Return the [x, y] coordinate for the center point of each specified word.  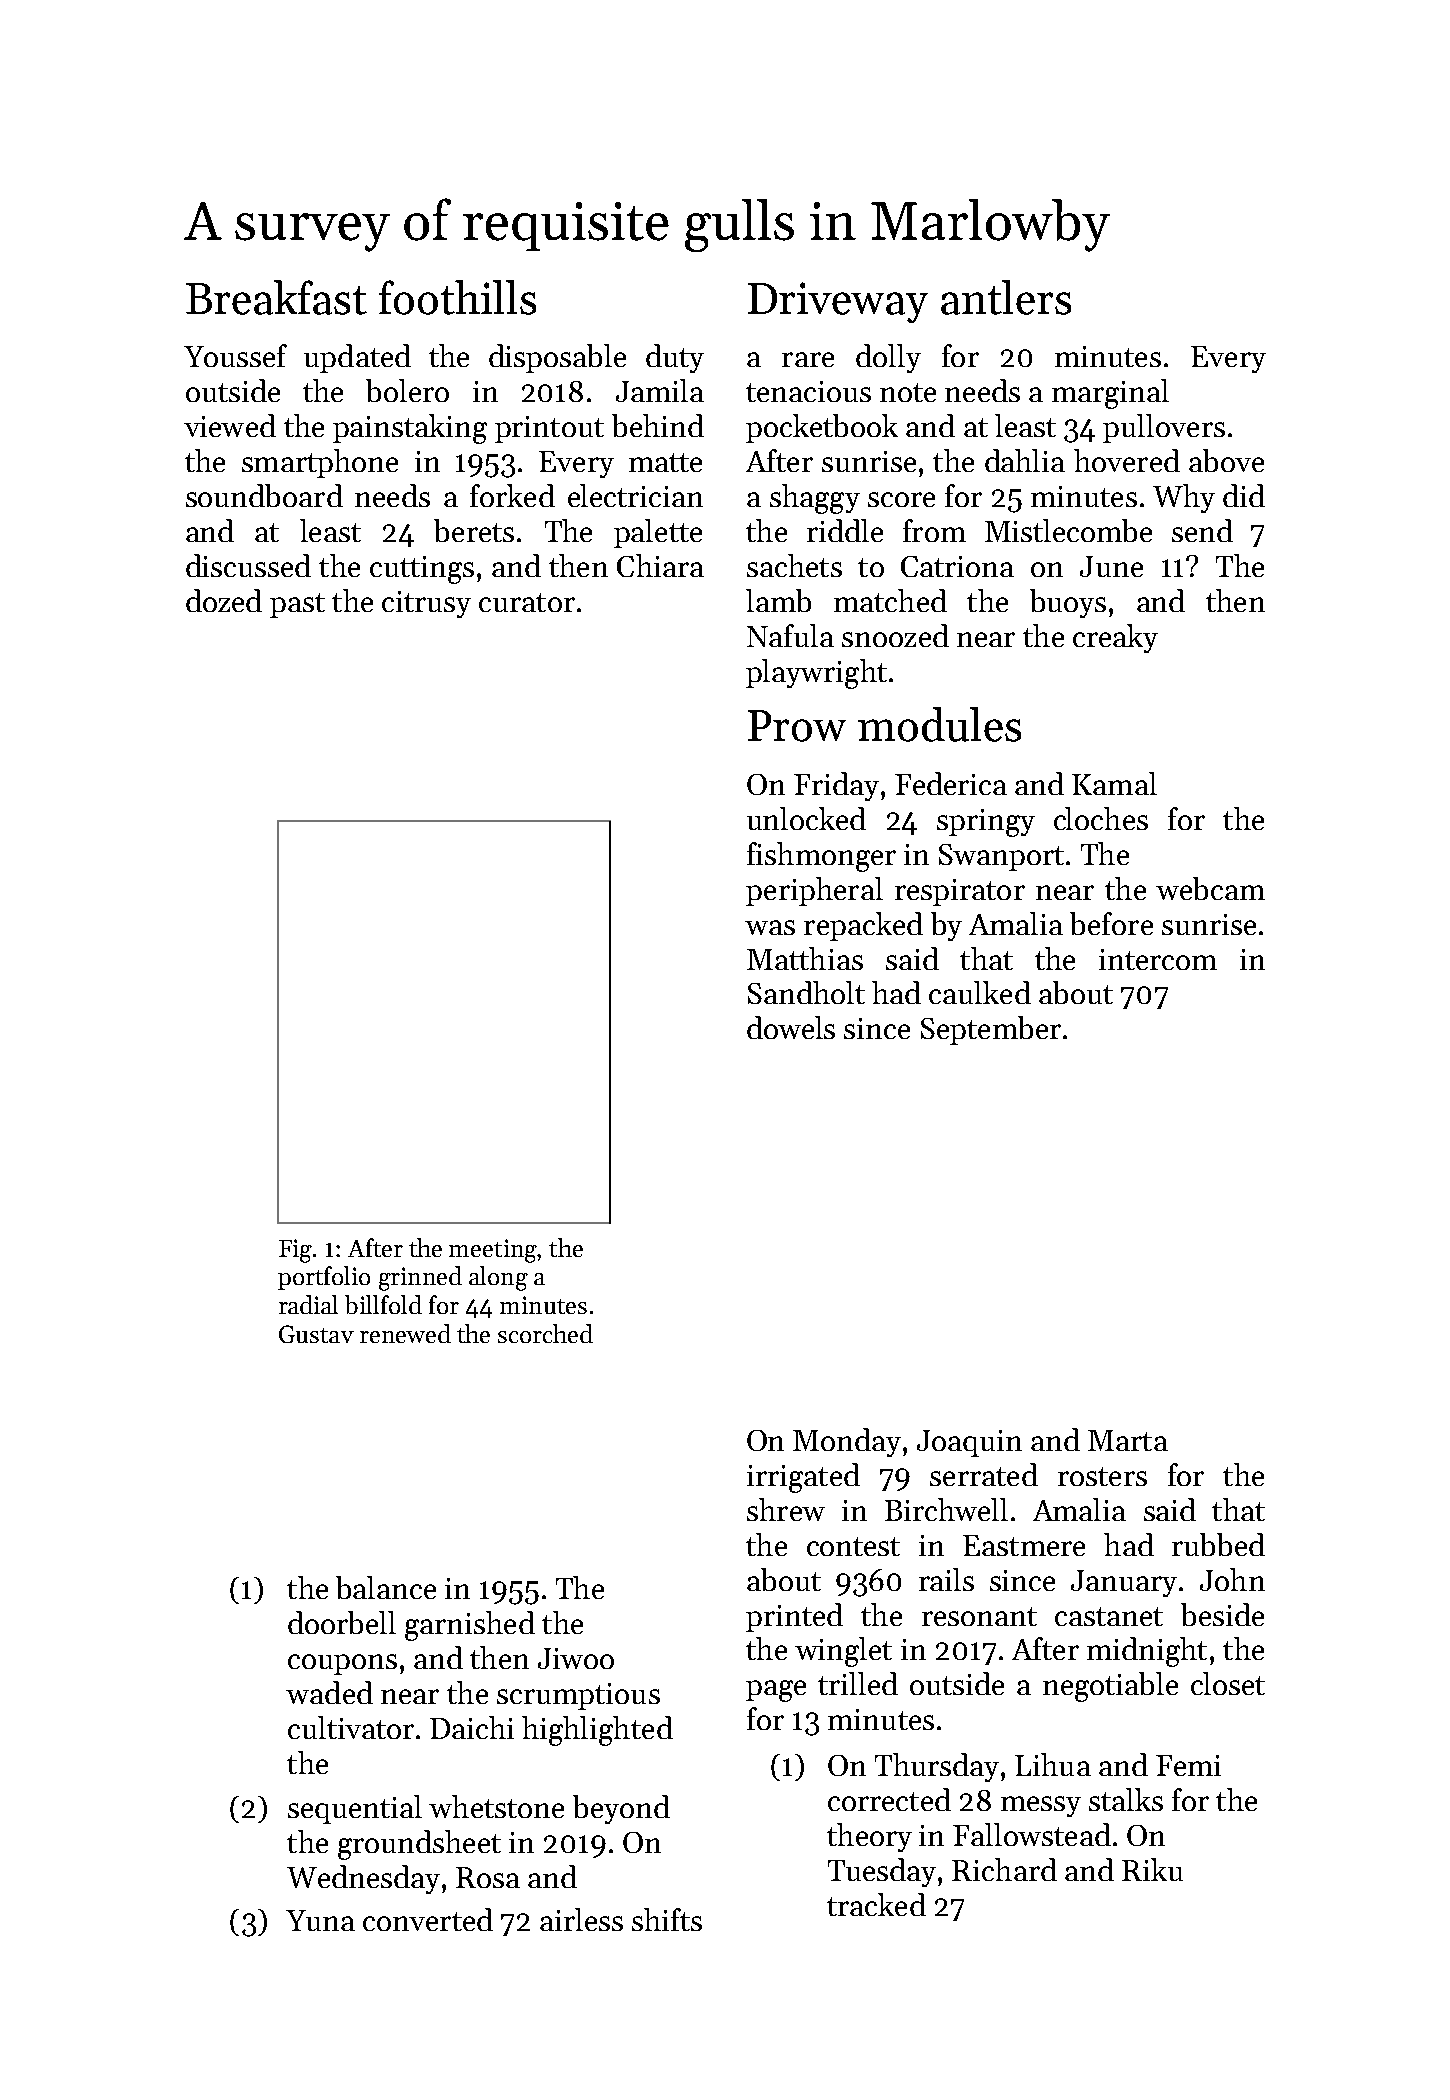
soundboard [264, 495]
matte [665, 462]
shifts [667, 1919]
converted [428, 1919]
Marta [1128, 1440]
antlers [1006, 297]
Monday [847, 1442]
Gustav [316, 1334]
